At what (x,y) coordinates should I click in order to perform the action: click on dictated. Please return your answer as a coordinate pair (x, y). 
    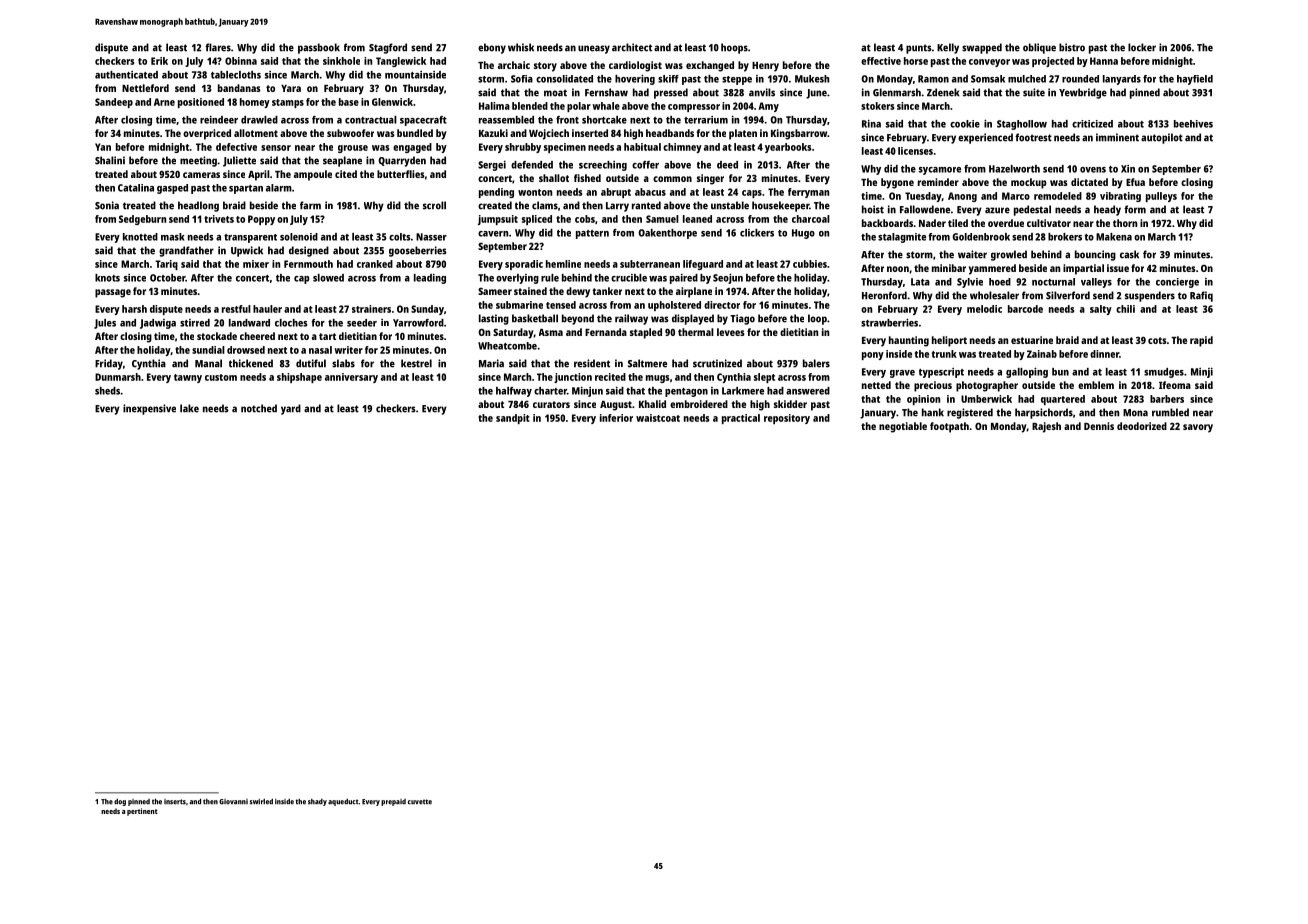
    Looking at the image, I should click on (1089, 182).
